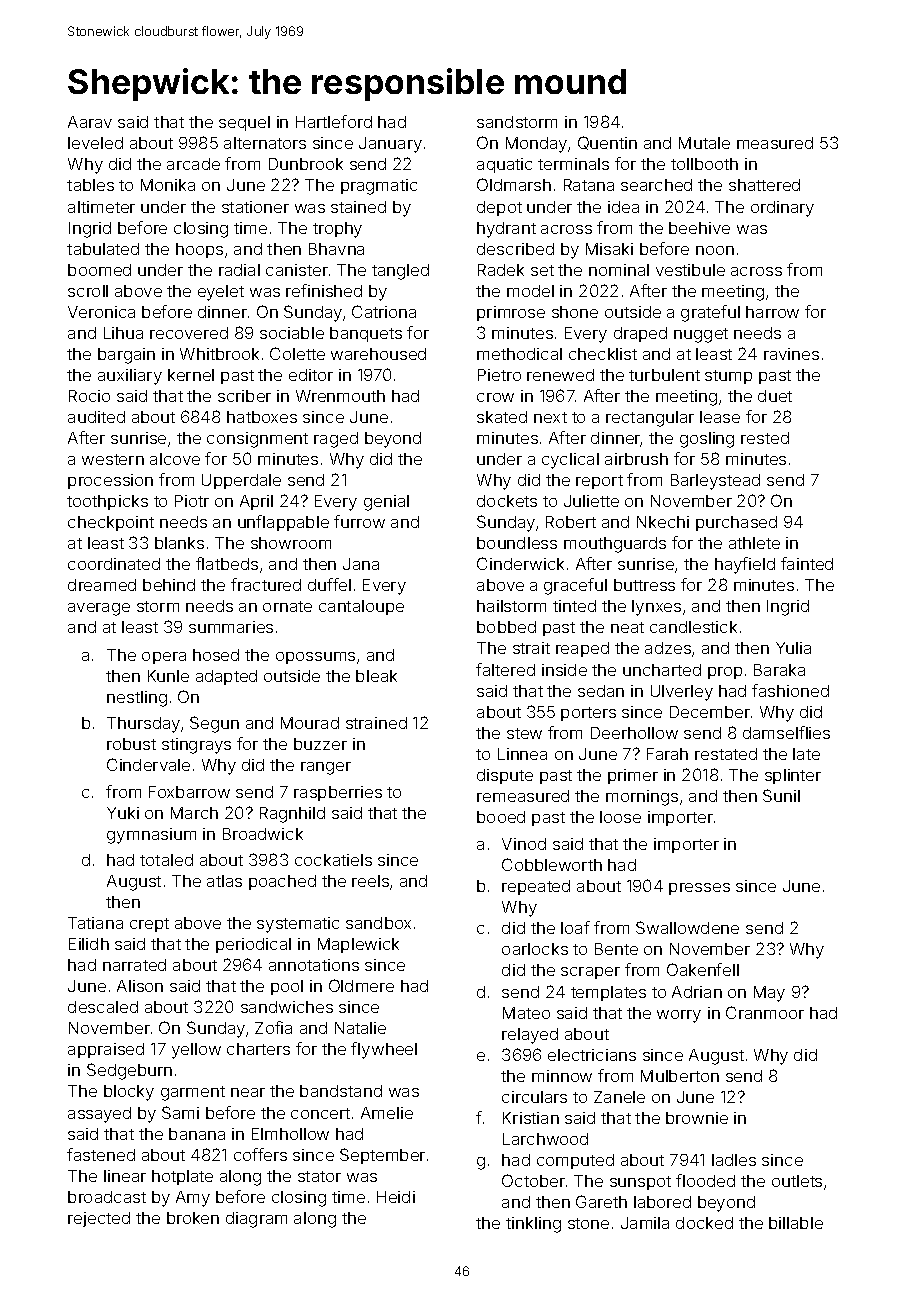 Image resolution: width=908 pixels, height=1316 pixels. I want to click on garment, so click(193, 1093).
